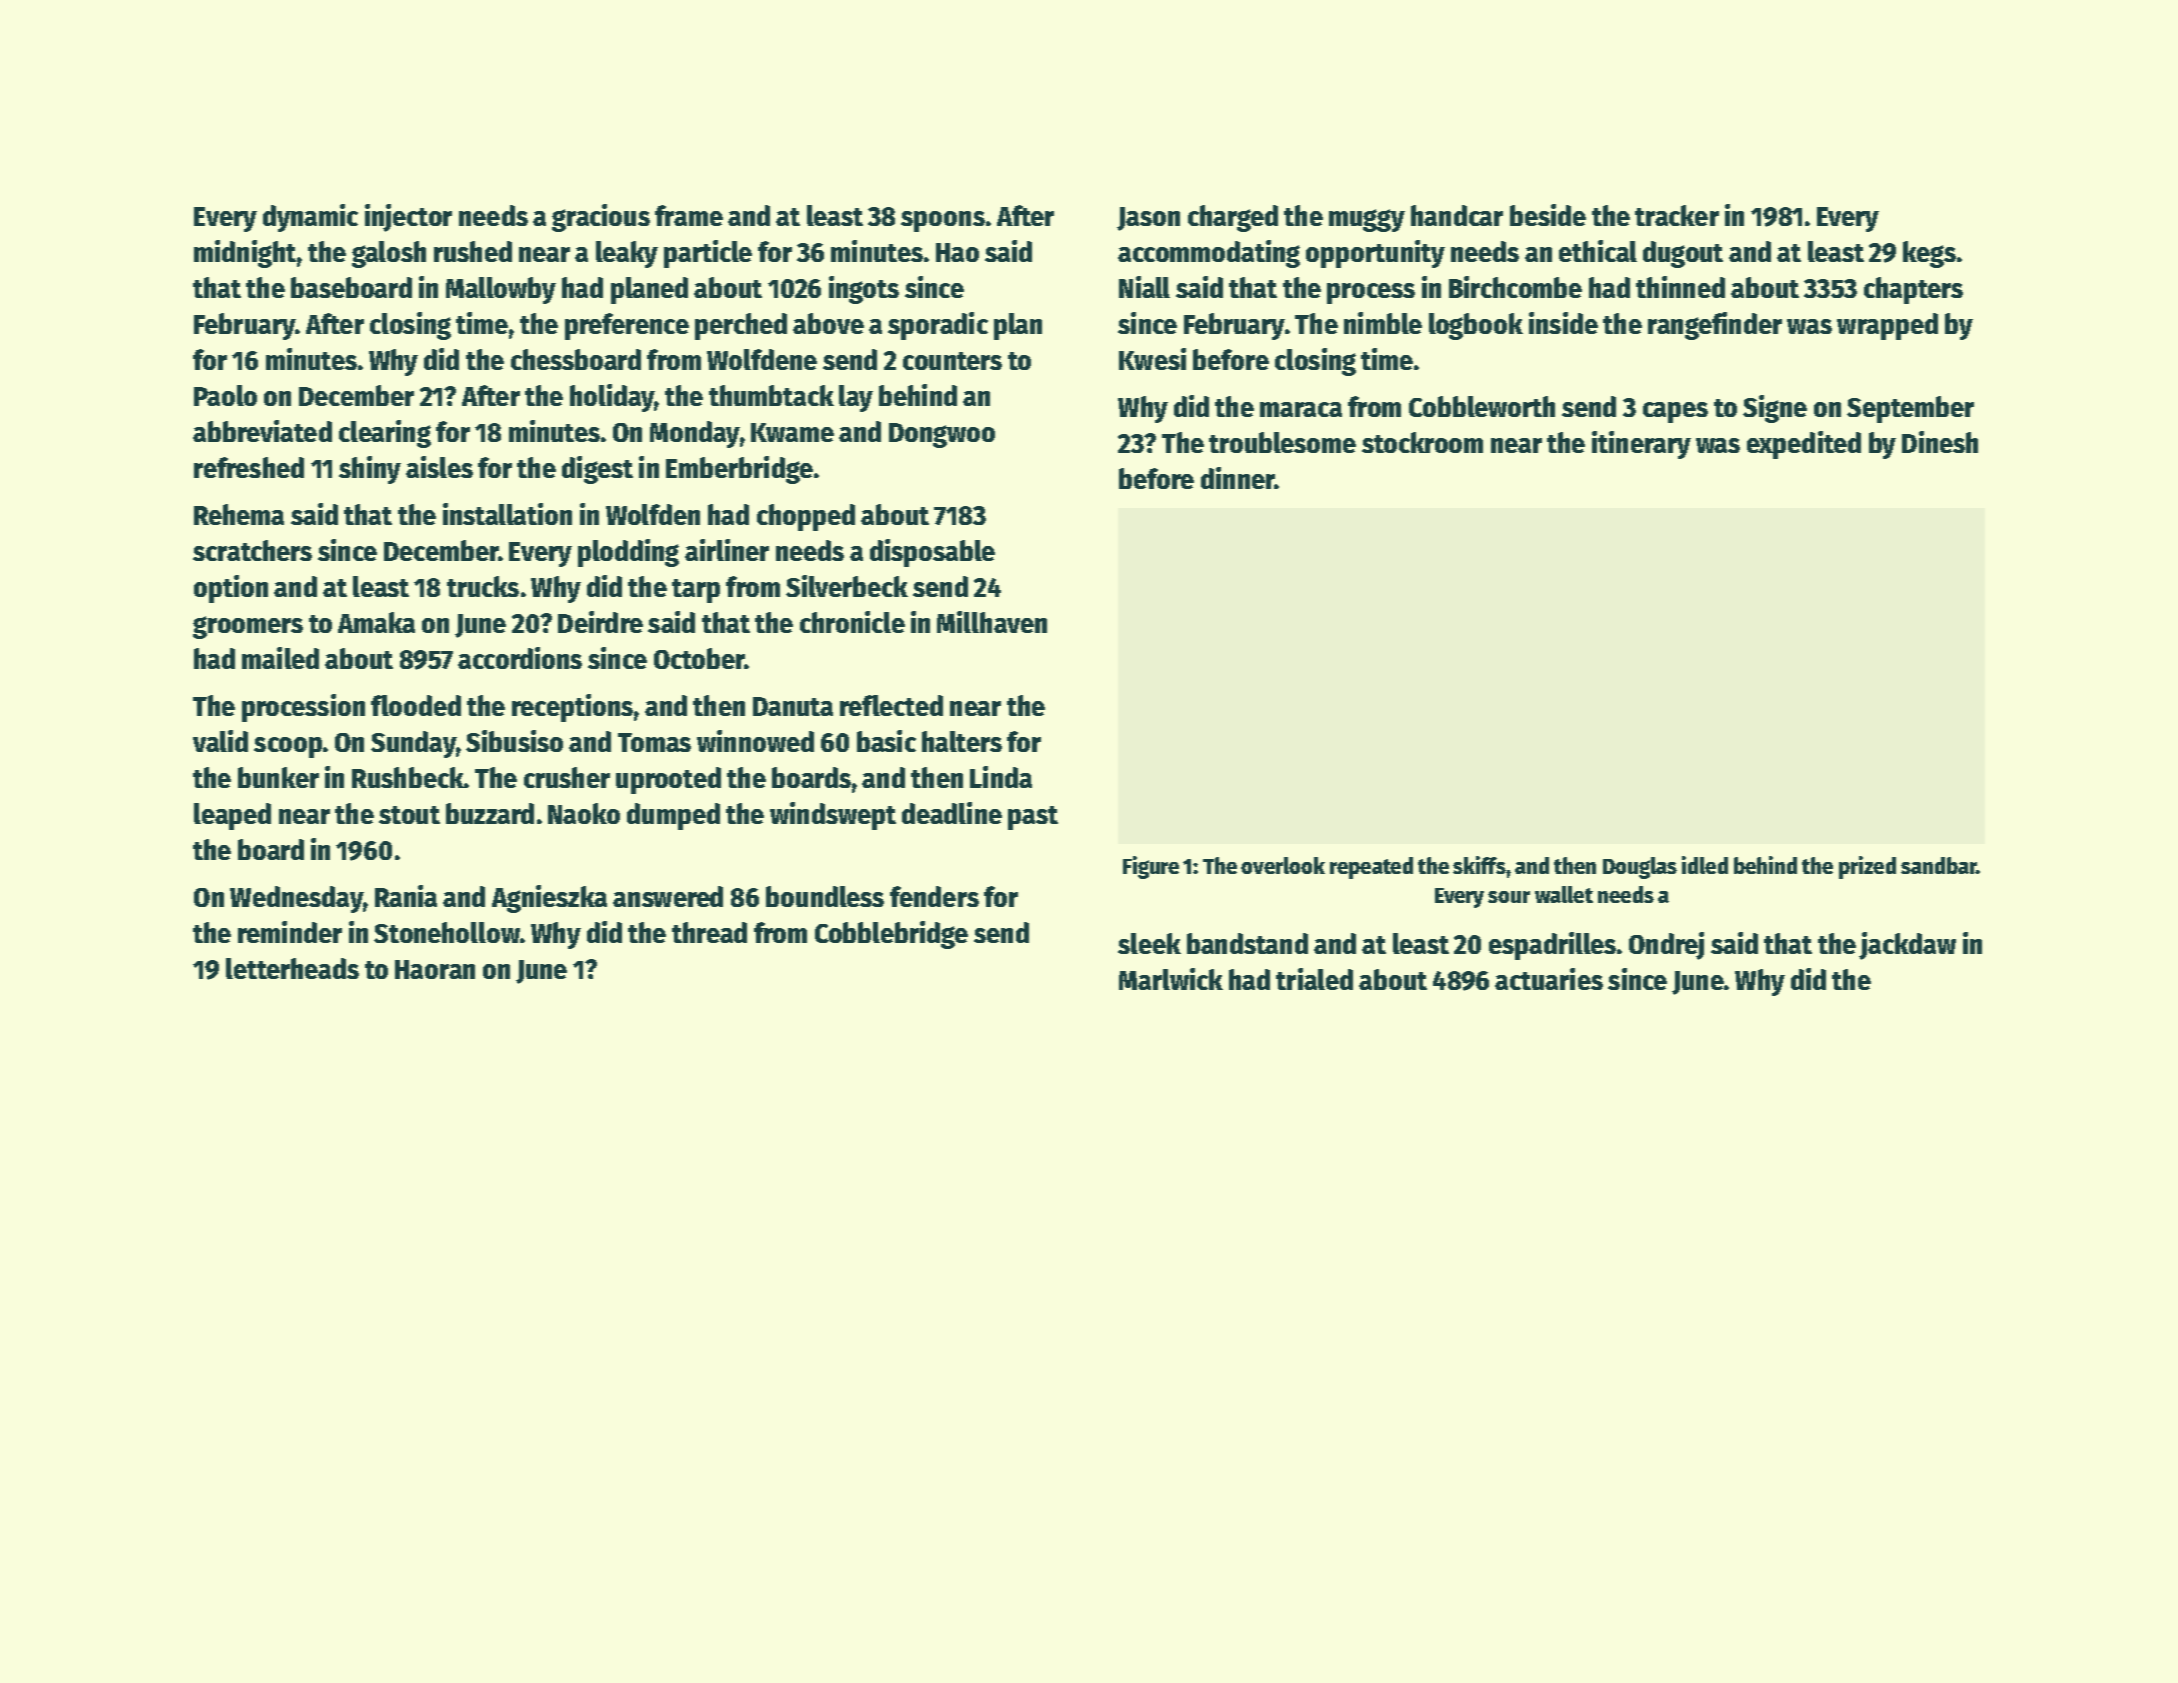 This page has height=1683, width=2178. What do you see at coordinates (1237, 478) in the page?
I see `dinner` at bounding box center [1237, 478].
